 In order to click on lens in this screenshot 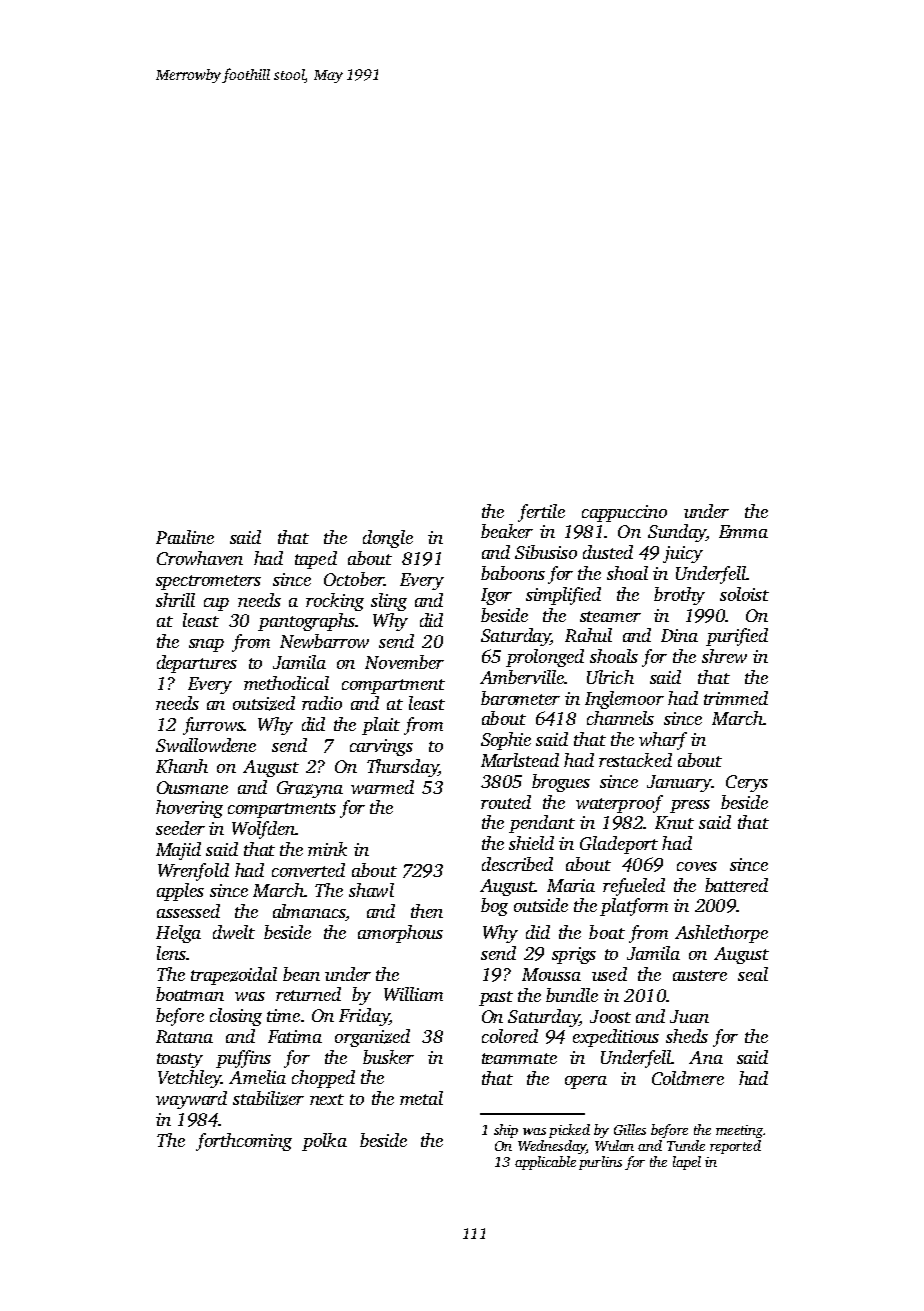, I will do `click(171, 953)`.
